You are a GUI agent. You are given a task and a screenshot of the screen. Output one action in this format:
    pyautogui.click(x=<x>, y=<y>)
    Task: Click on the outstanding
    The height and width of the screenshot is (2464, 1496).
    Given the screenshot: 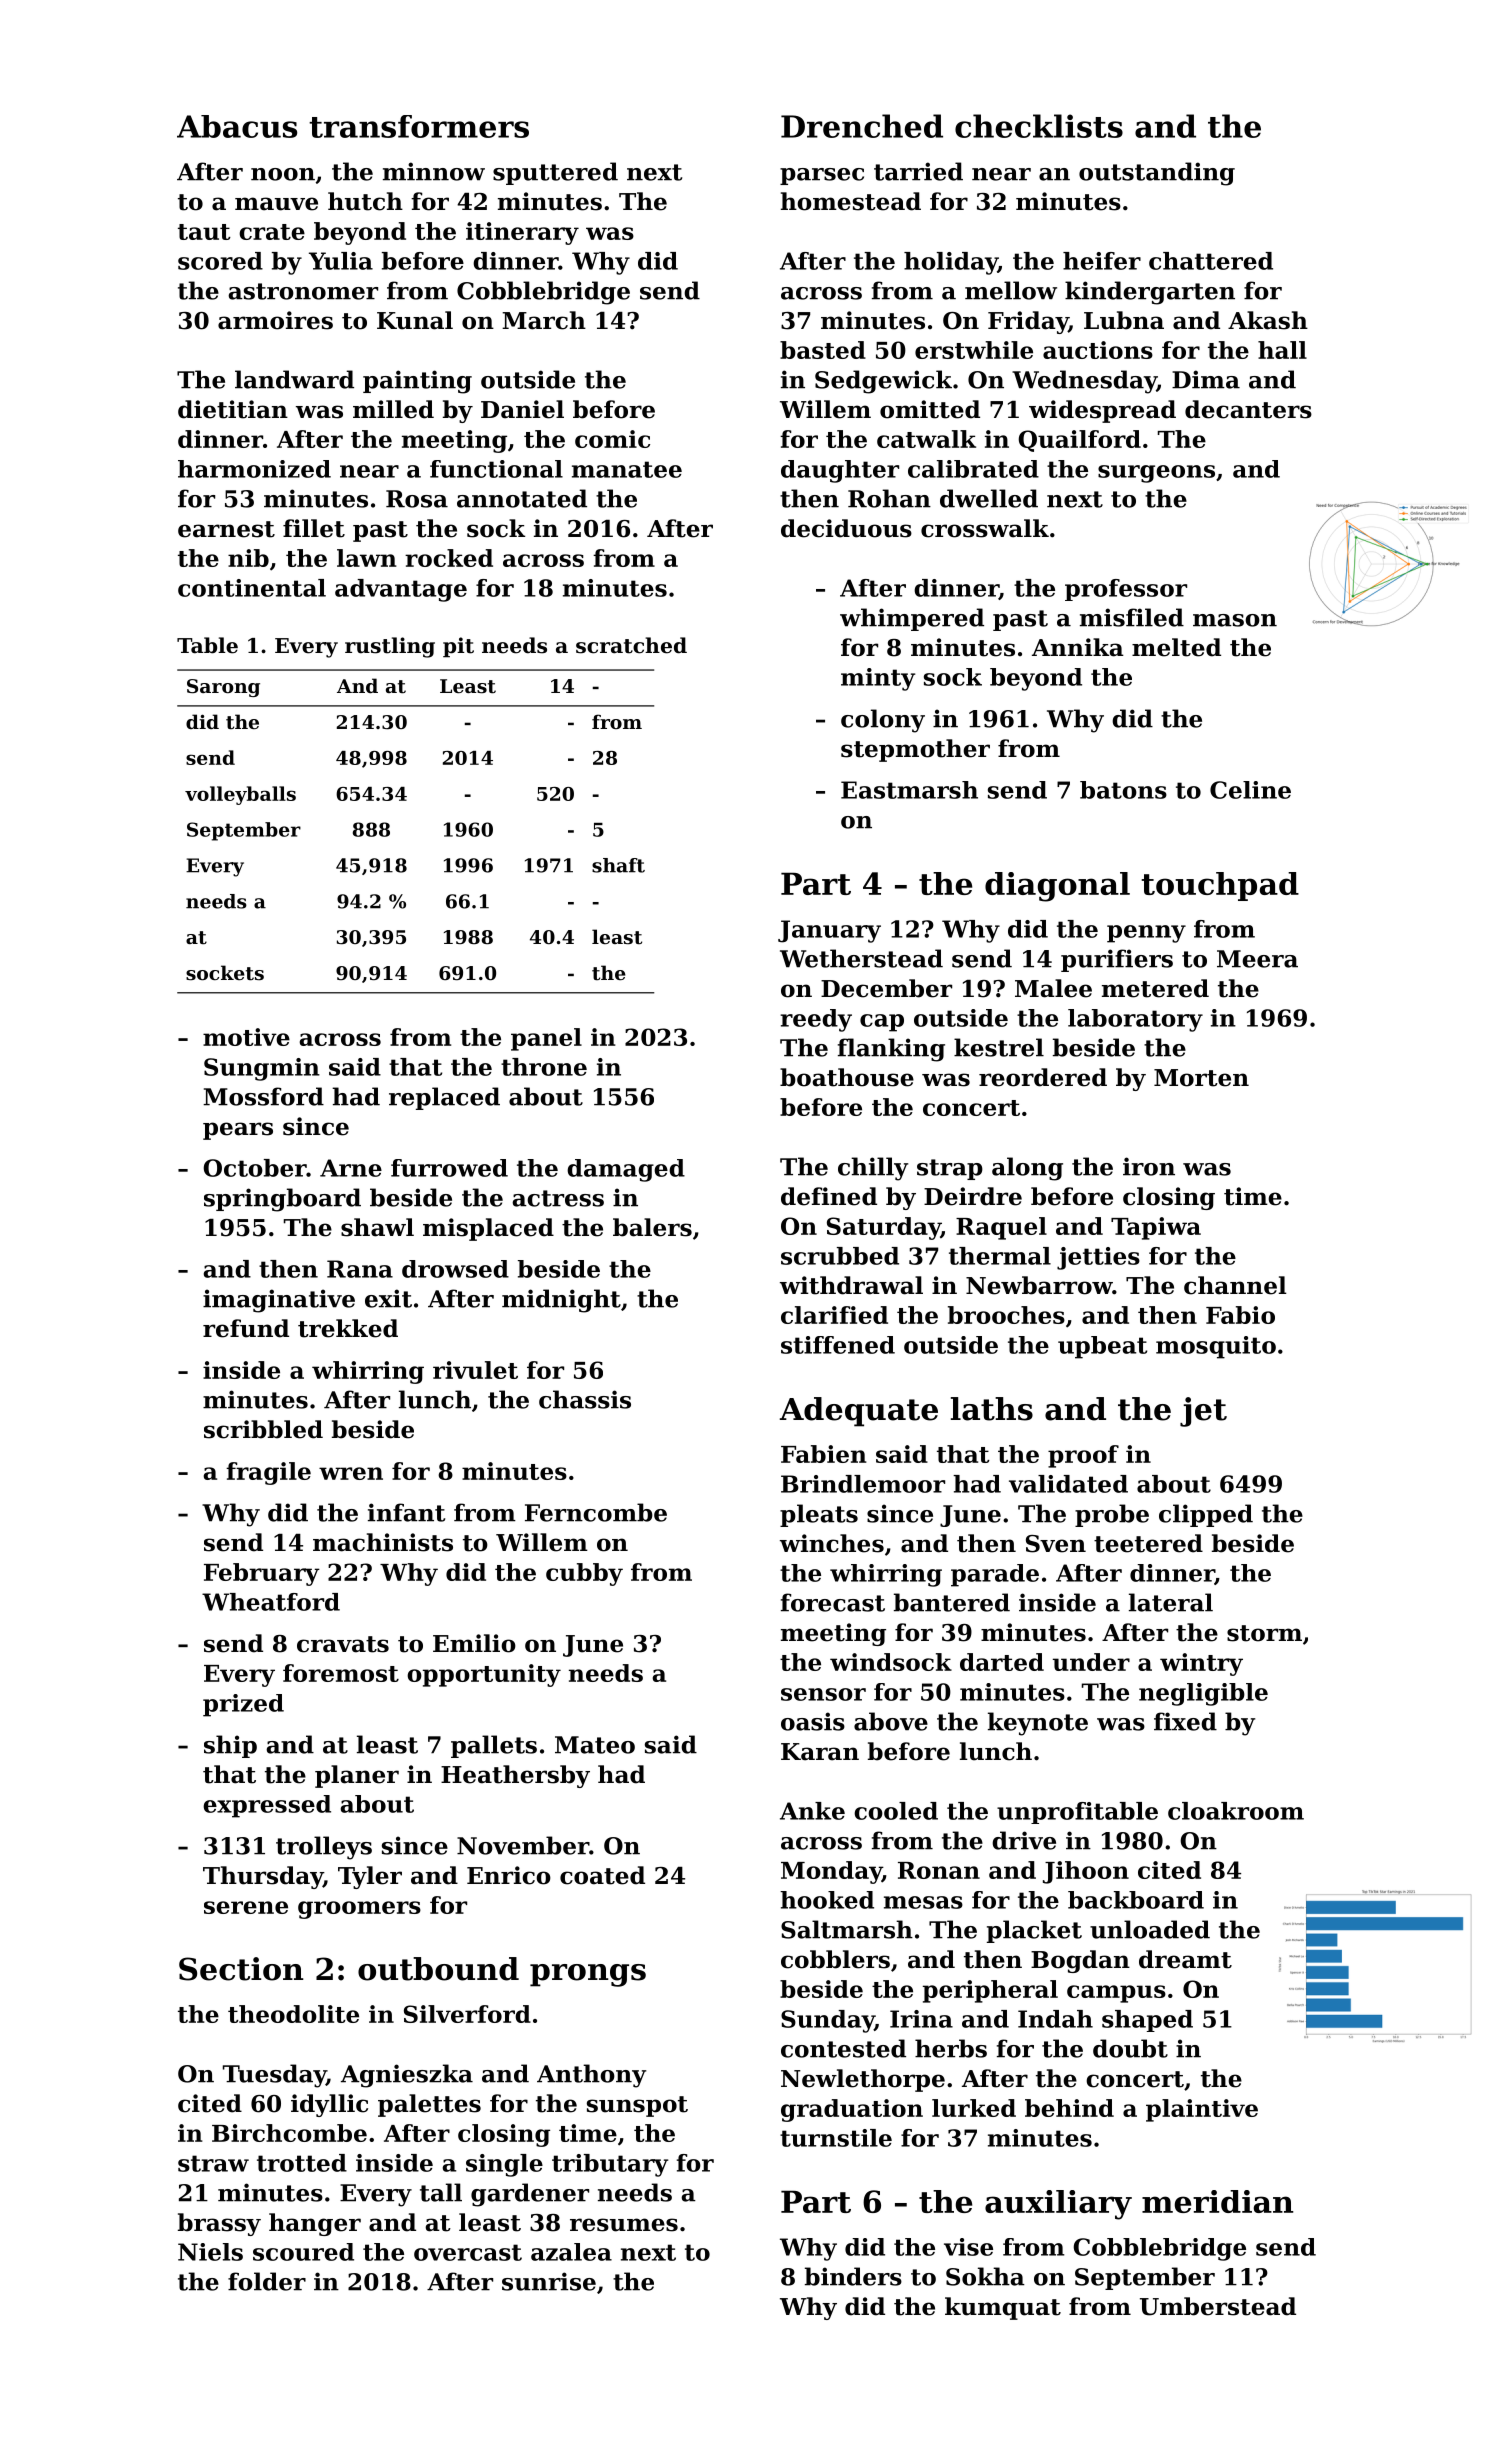 What is the action you would take?
    pyautogui.click(x=1157, y=174)
